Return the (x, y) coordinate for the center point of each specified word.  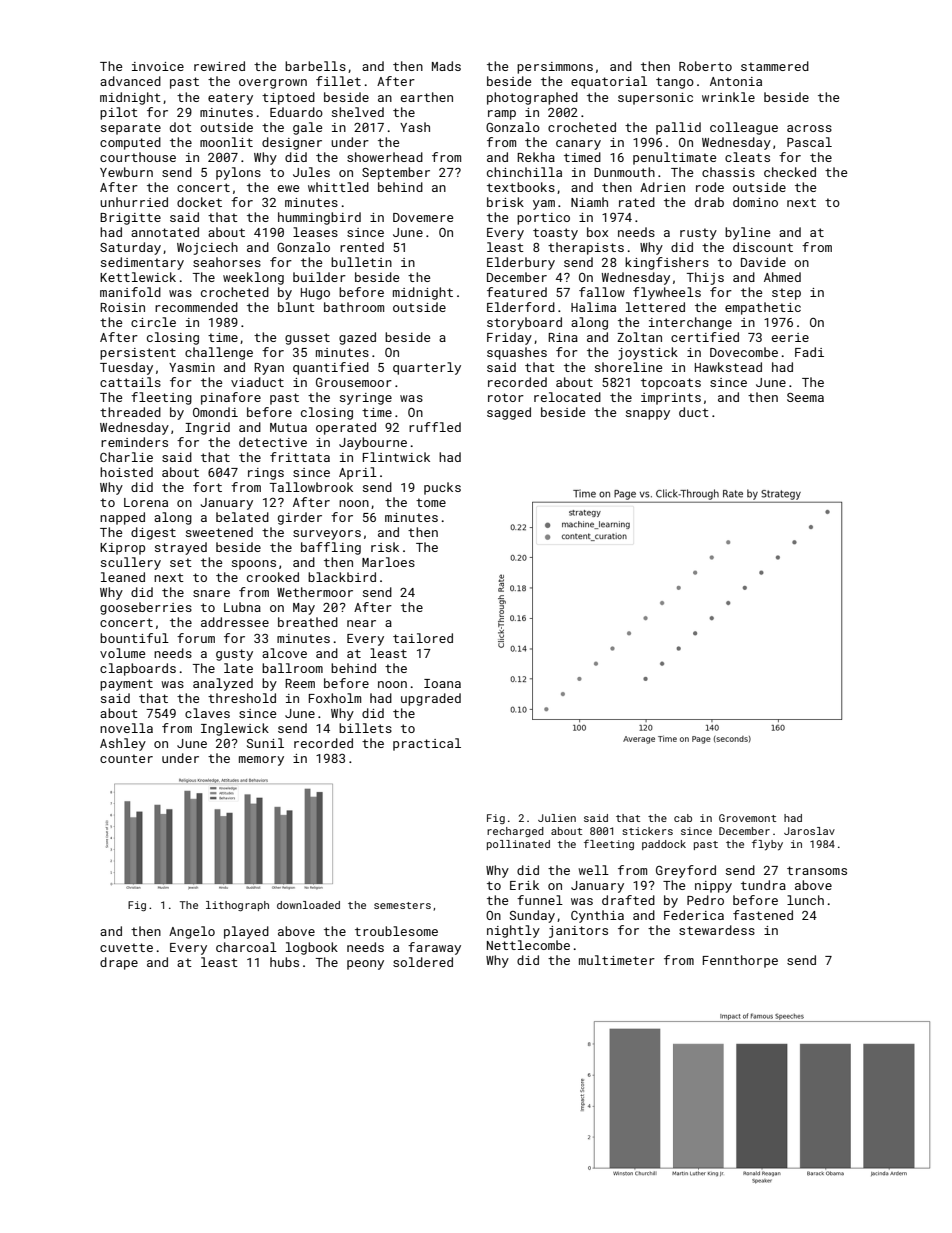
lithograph (237, 906)
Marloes (388, 562)
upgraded (431, 699)
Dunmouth (624, 172)
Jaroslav (809, 831)
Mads (446, 66)
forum (196, 638)
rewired (219, 66)
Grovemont (747, 818)
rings (266, 474)
